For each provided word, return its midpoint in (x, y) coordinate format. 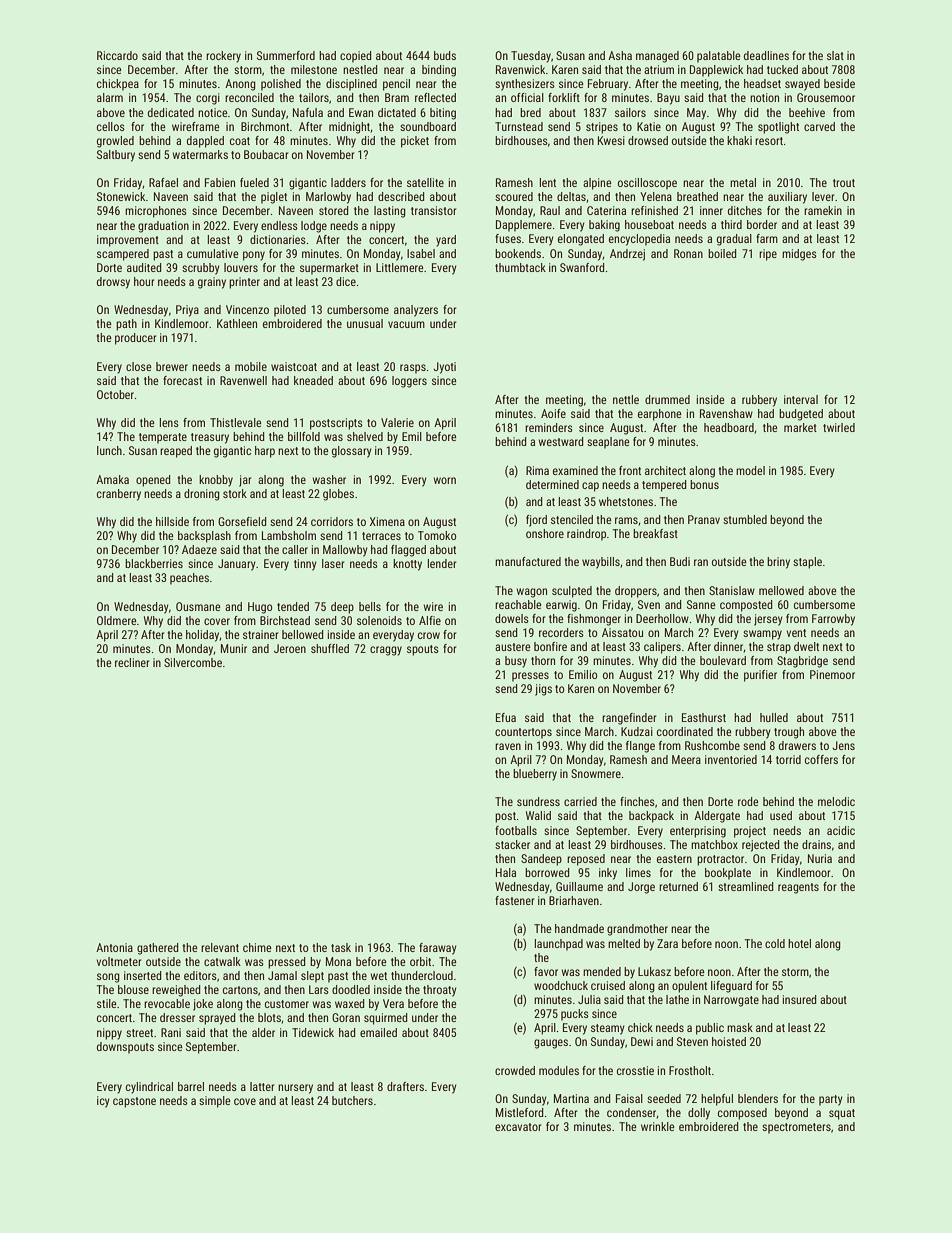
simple (215, 1102)
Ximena (387, 521)
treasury (210, 438)
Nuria (820, 858)
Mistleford (520, 1112)
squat (842, 1114)
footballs (516, 830)
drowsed (648, 140)
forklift (564, 97)
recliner (132, 662)
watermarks (200, 154)
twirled (839, 427)
